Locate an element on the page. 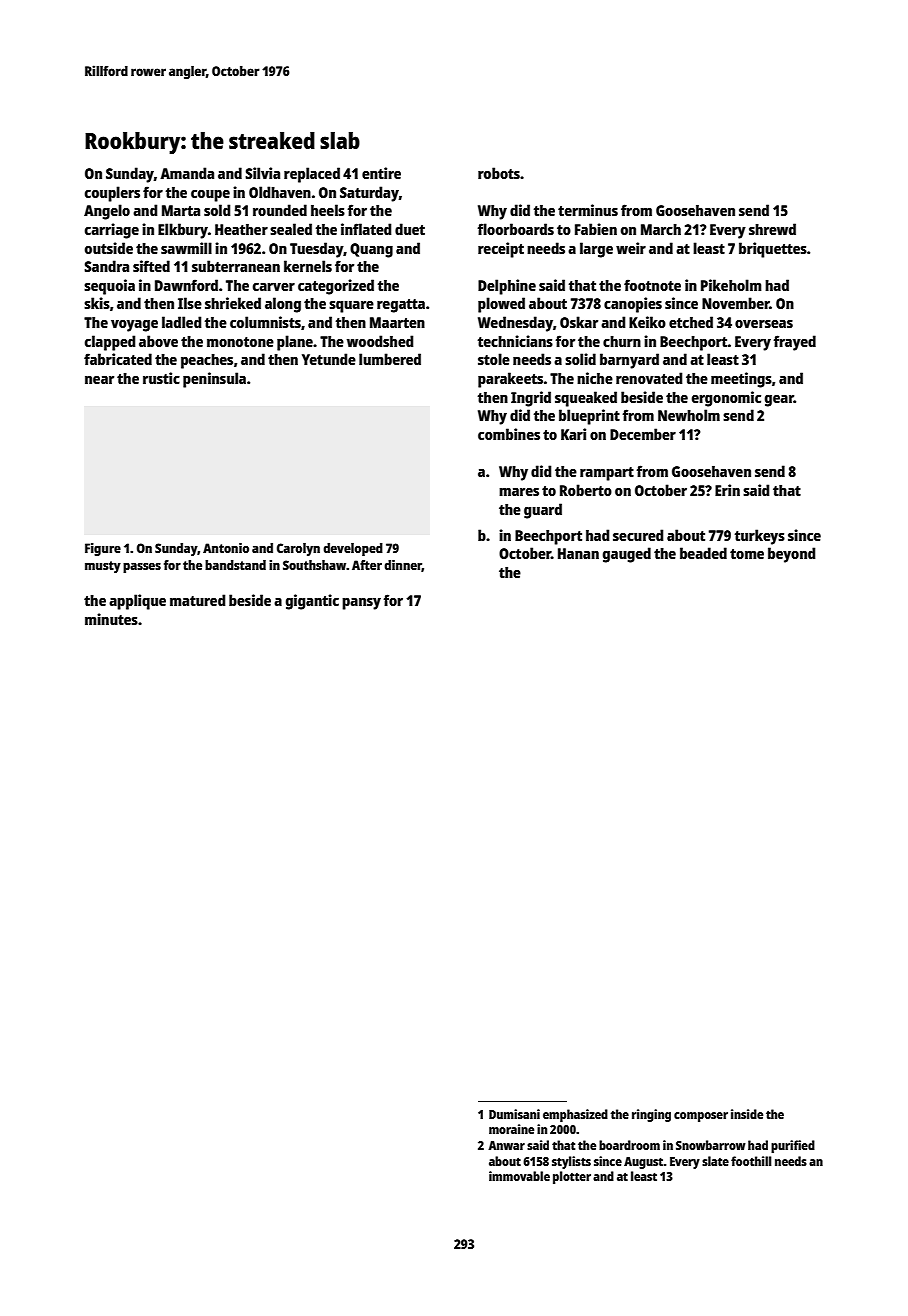 This image has width=908, height=1316. minutes is located at coordinates (111, 619).
